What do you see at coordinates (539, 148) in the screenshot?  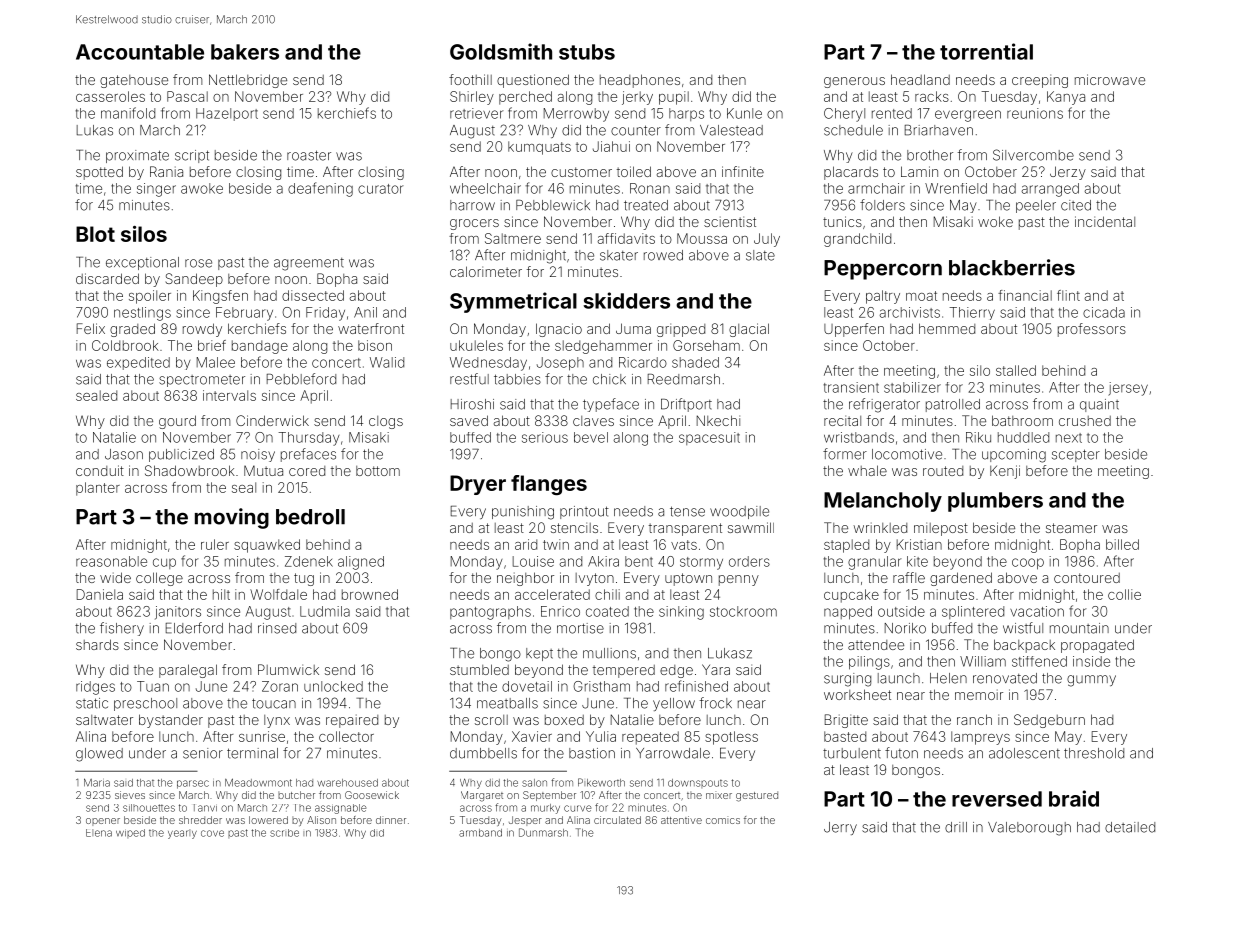 I see `kumquats` at bounding box center [539, 148].
